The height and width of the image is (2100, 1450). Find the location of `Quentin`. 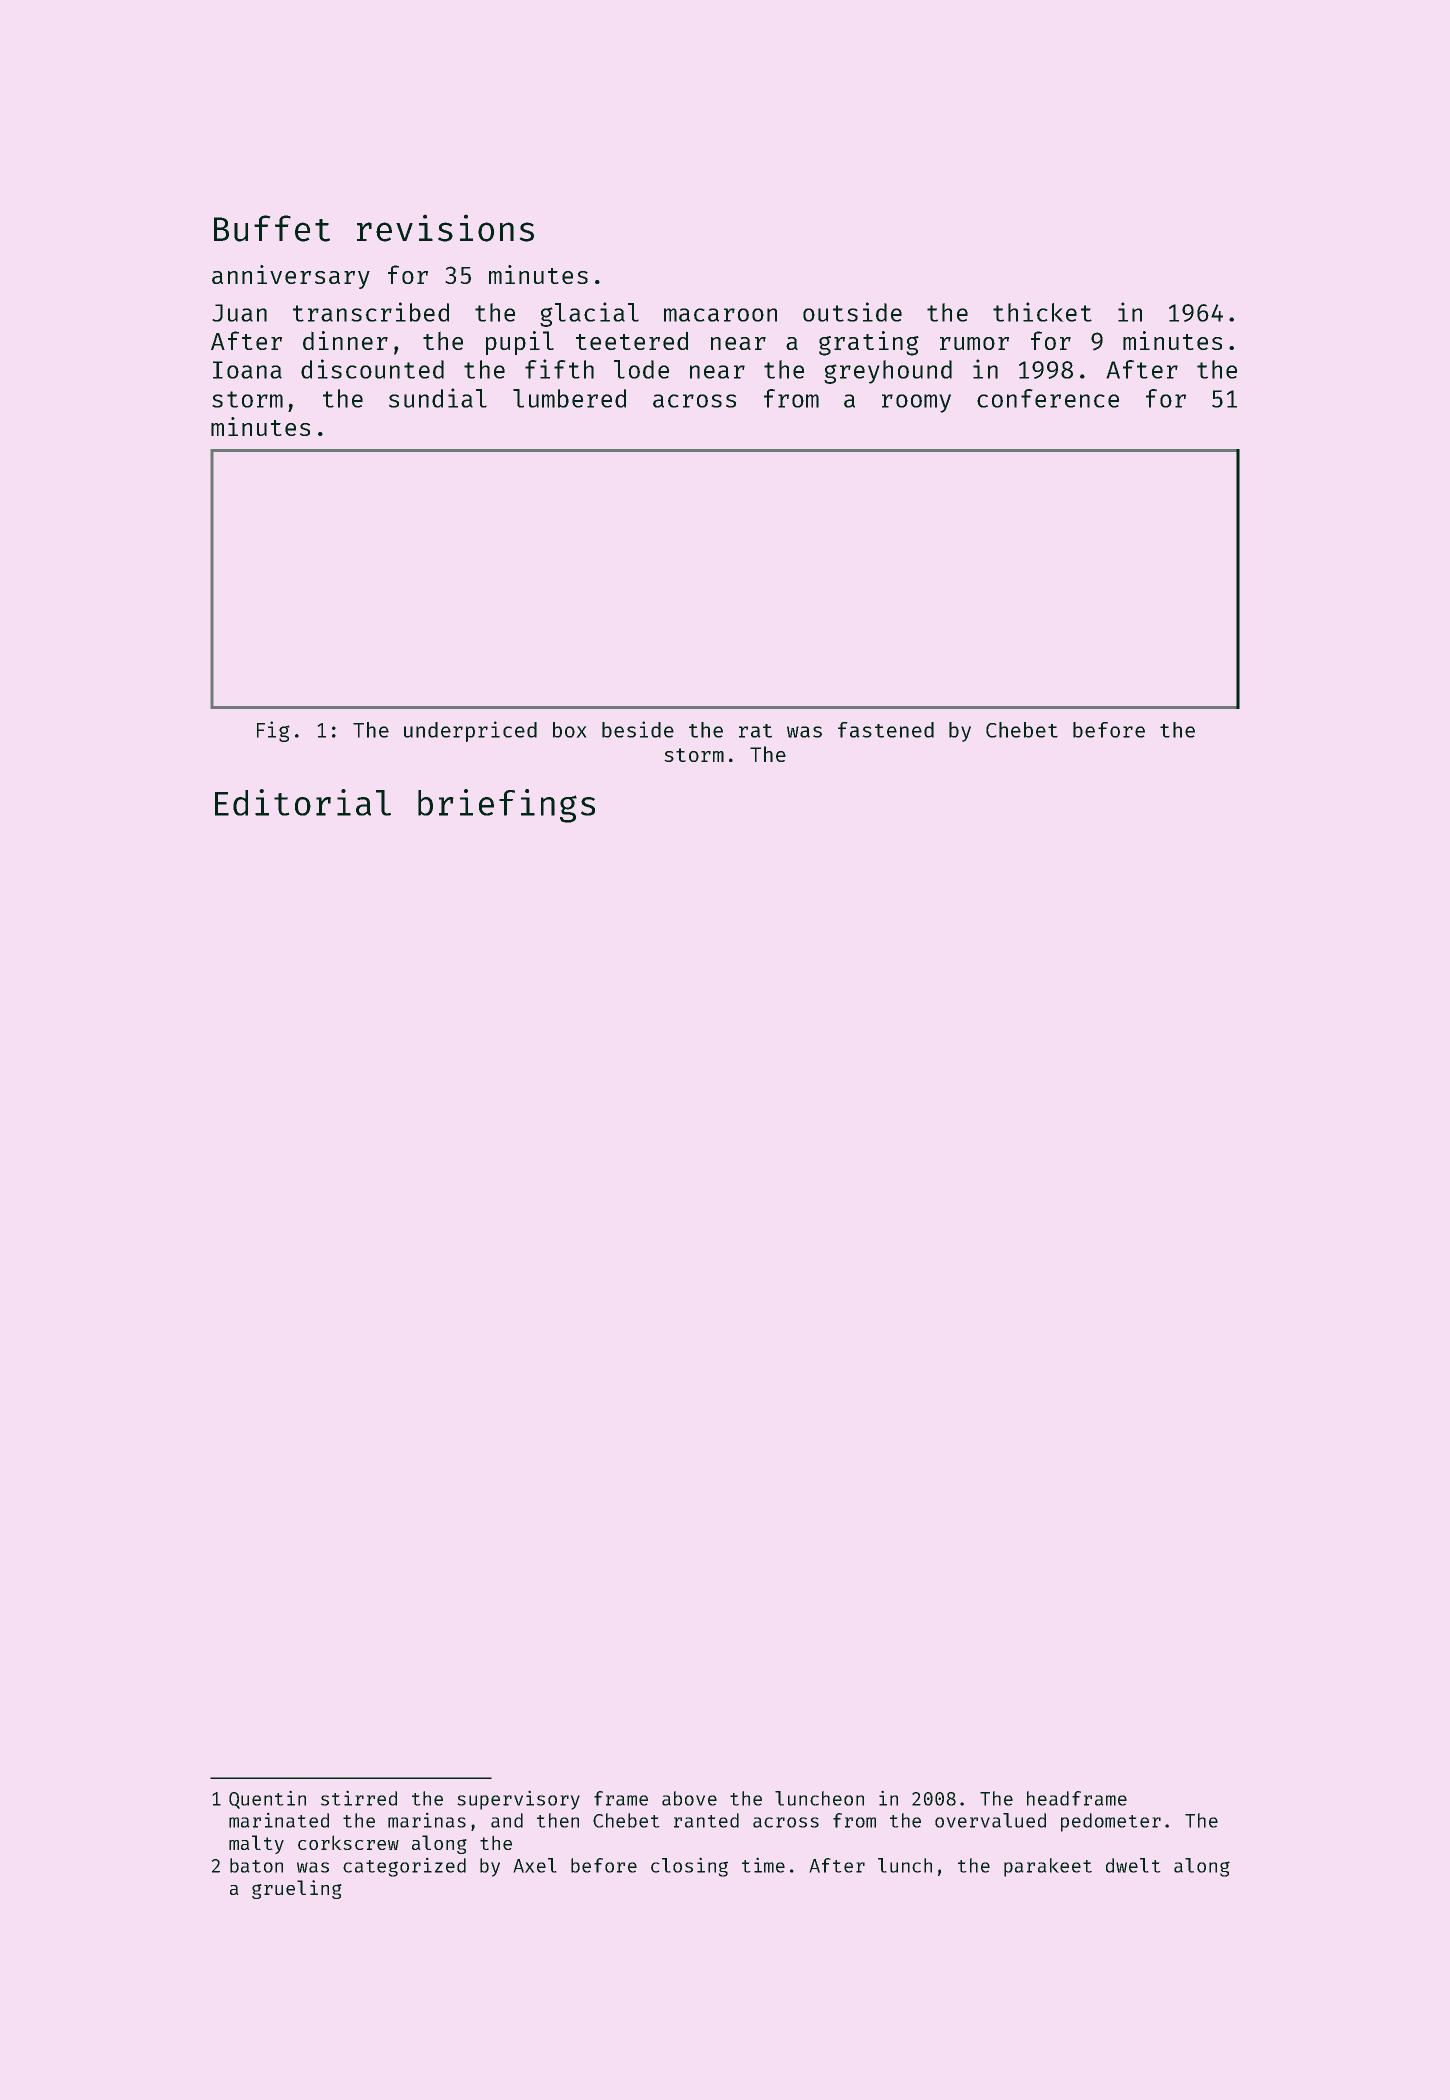

Quentin is located at coordinates (267, 1800).
